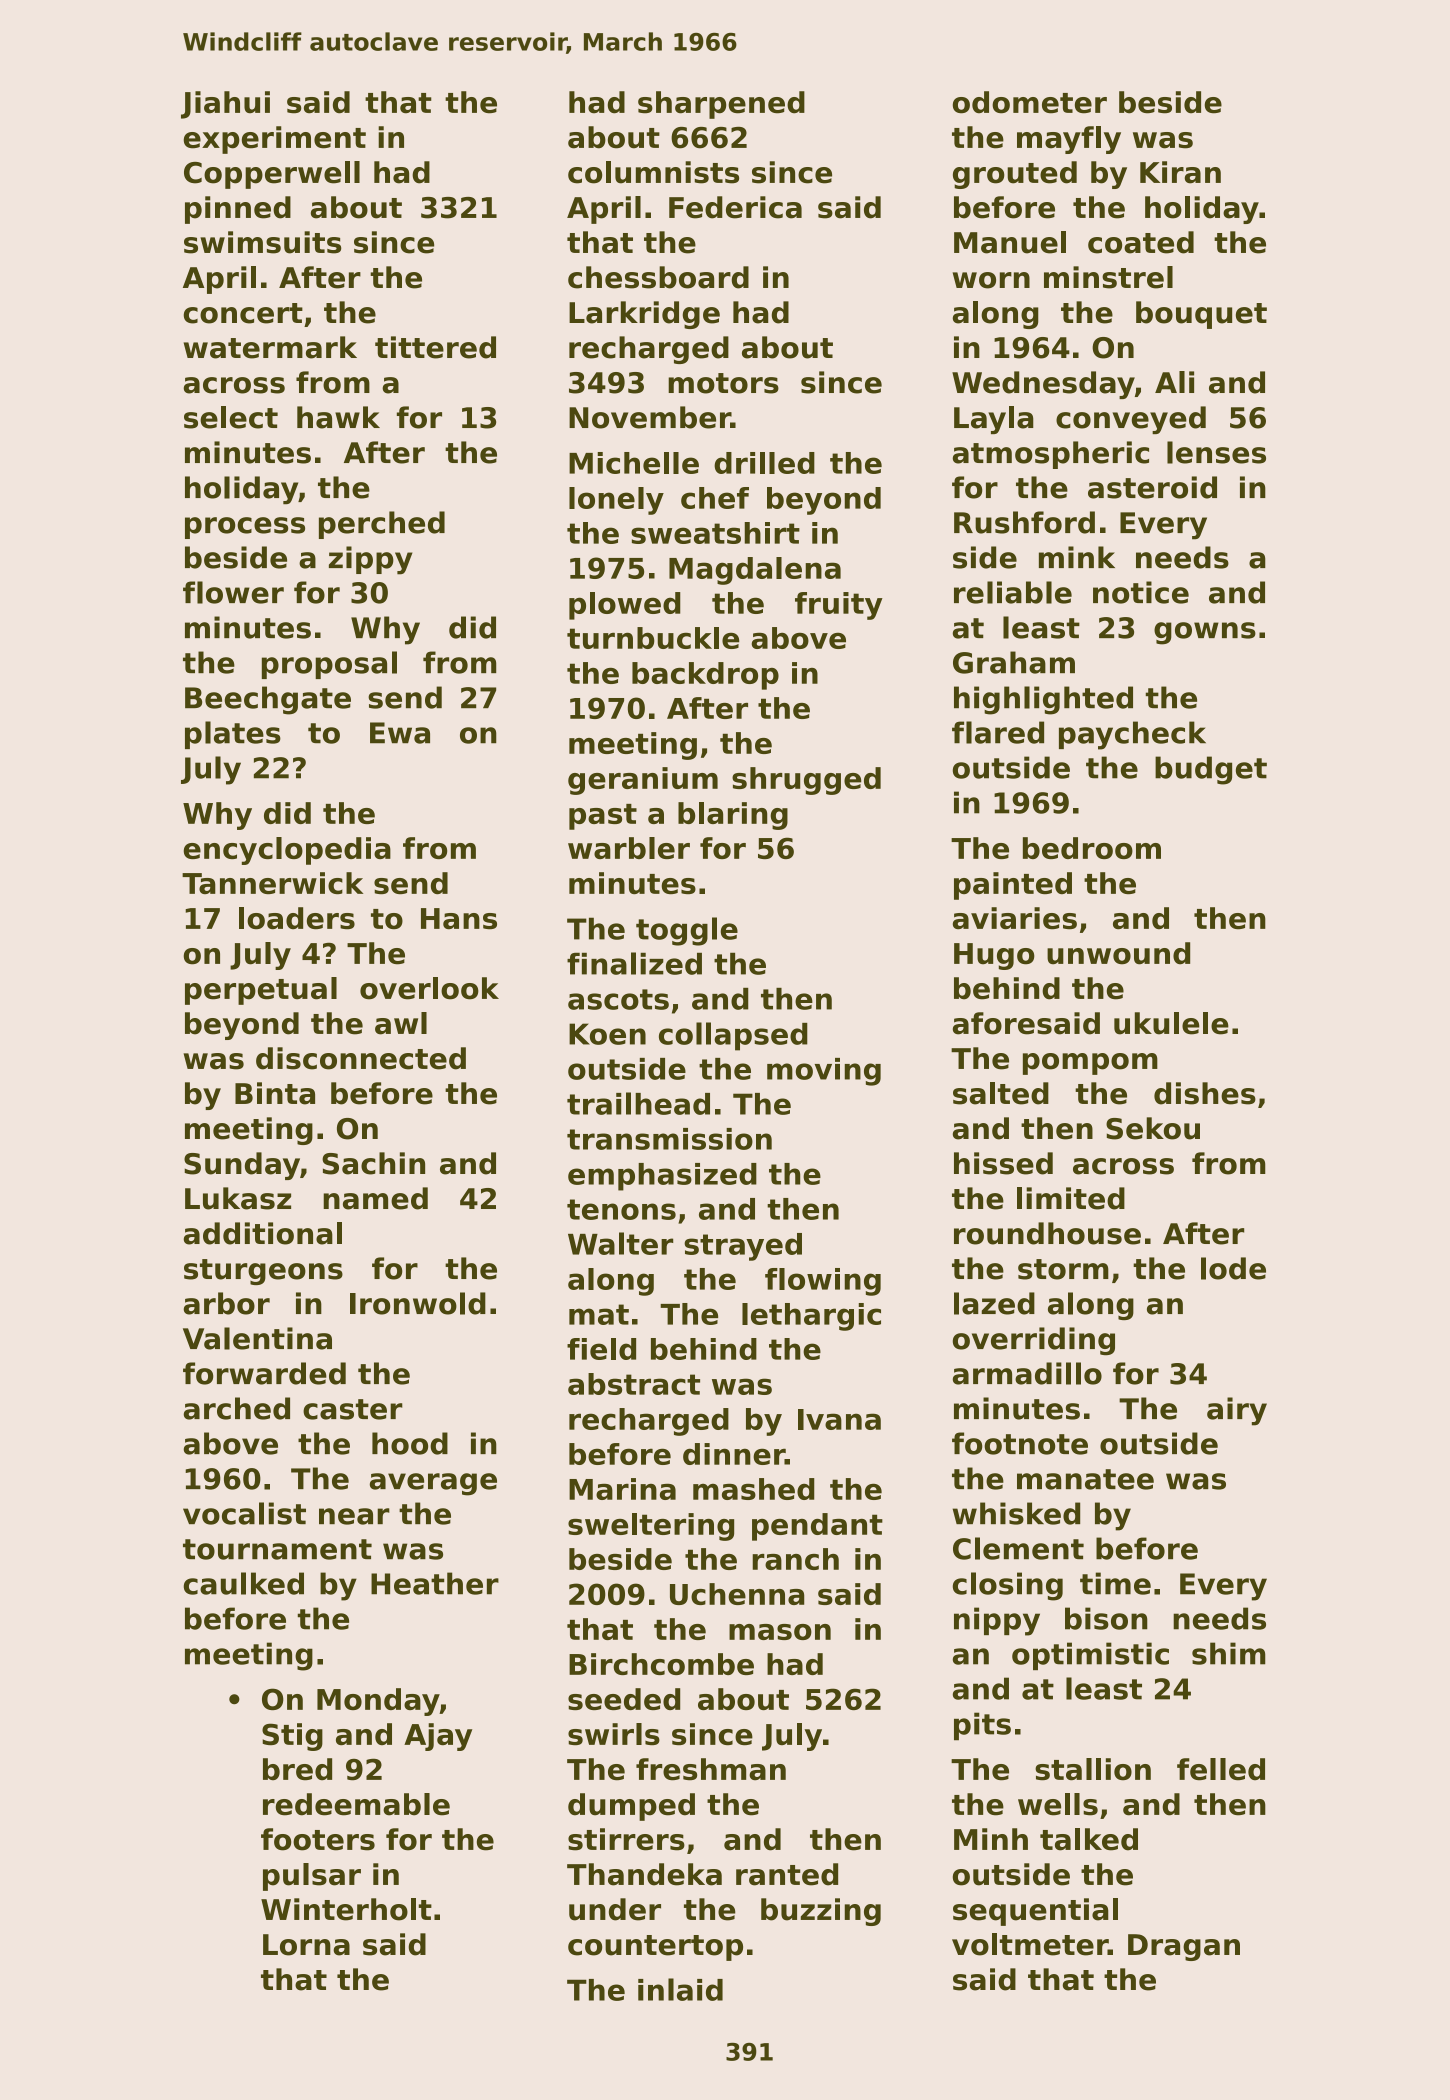 This page has height=2100, width=1450. What do you see at coordinates (1071, 1198) in the page?
I see `limited` at bounding box center [1071, 1198].
